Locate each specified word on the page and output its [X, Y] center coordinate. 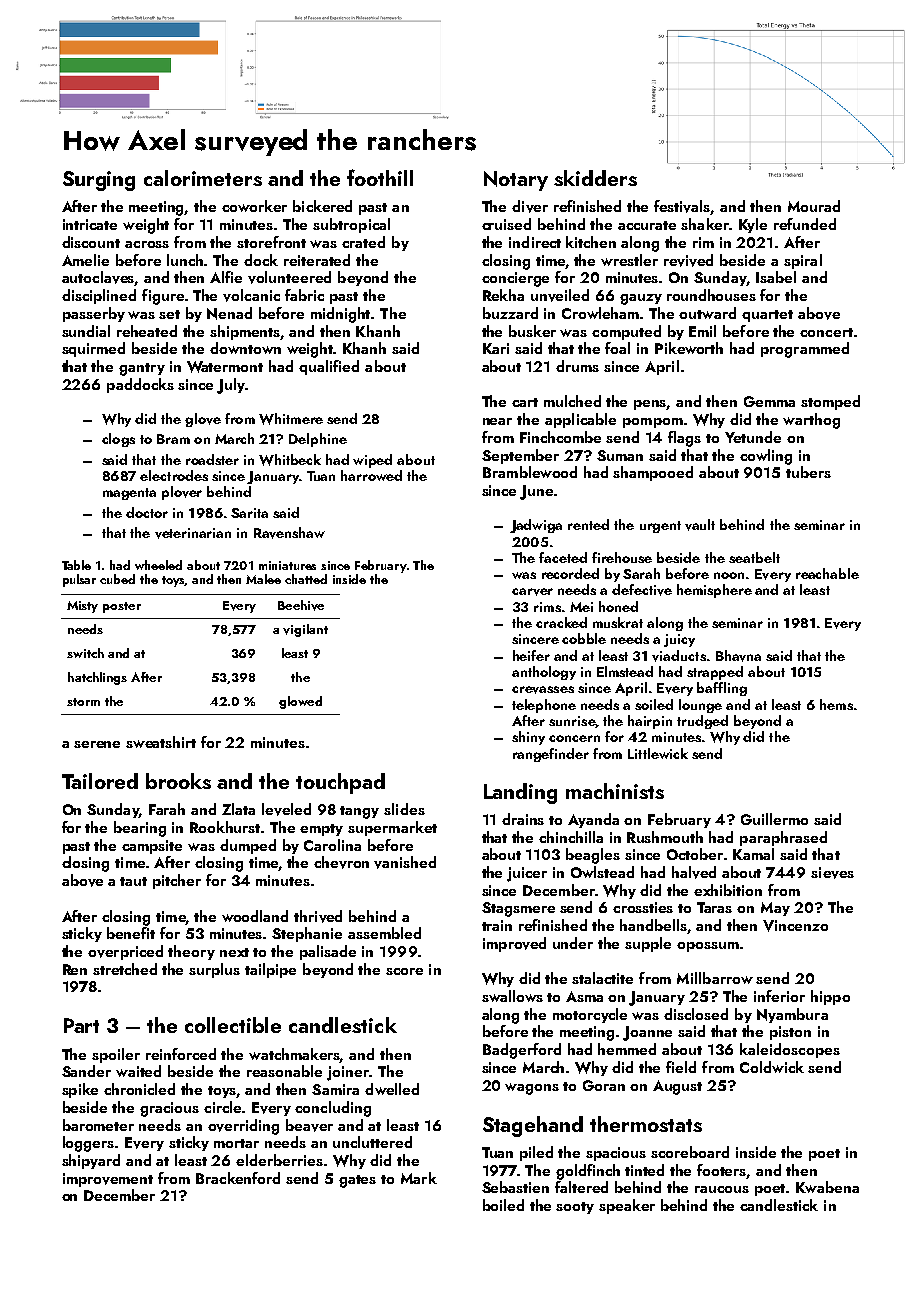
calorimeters [203, 178]
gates [357, 1181]
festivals [682, 207]
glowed [300, 702]
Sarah [641, 573]
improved [514, 944]
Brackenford [238, 1178]
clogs [118, 440]
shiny [528, 738]
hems [836, 704]
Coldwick [772, 1067]
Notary [516, 181]
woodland [255, 916]
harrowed [371, 475]
